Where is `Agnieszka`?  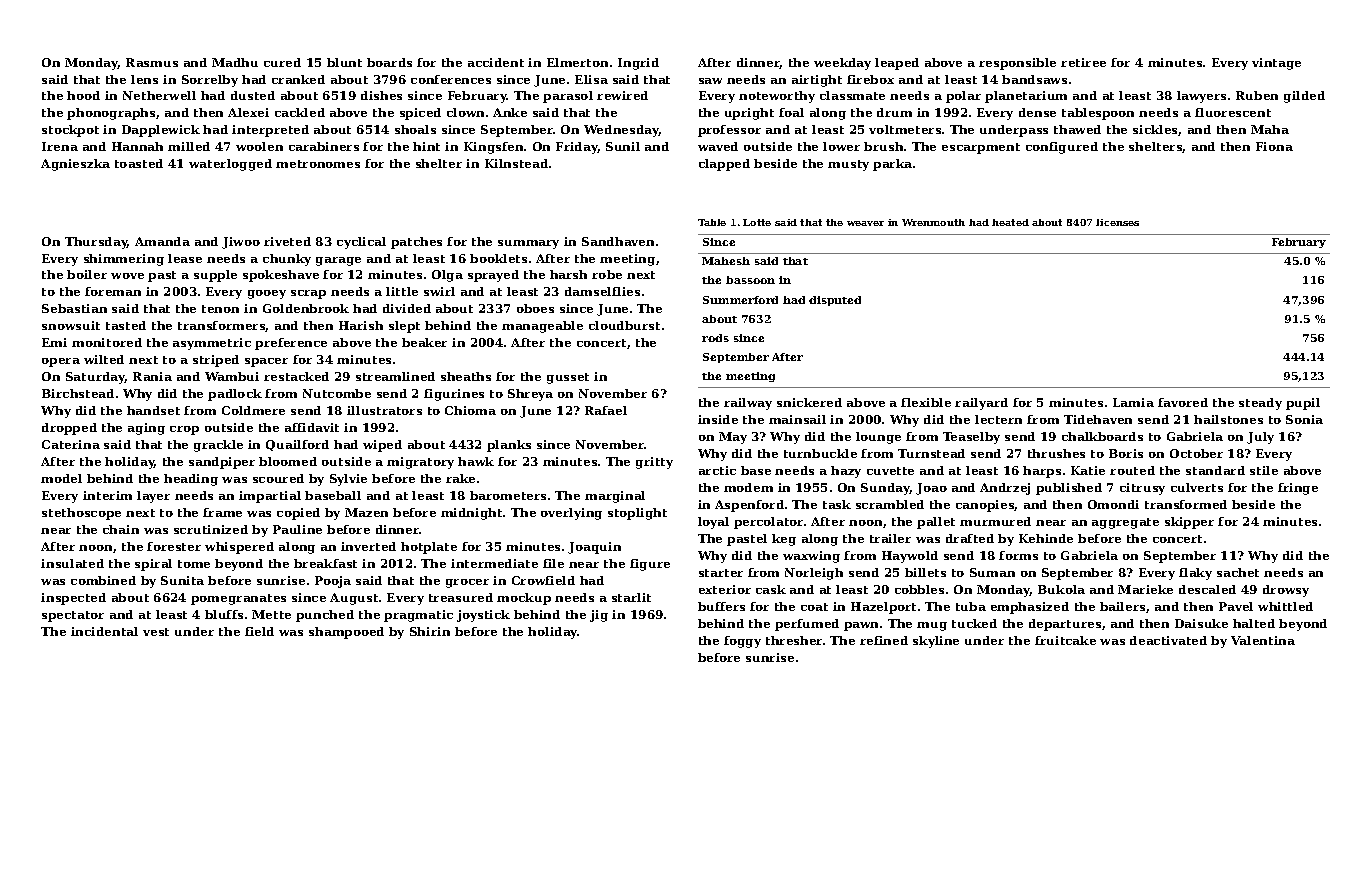
Agnieszka is located at coordinates (75, 165).
